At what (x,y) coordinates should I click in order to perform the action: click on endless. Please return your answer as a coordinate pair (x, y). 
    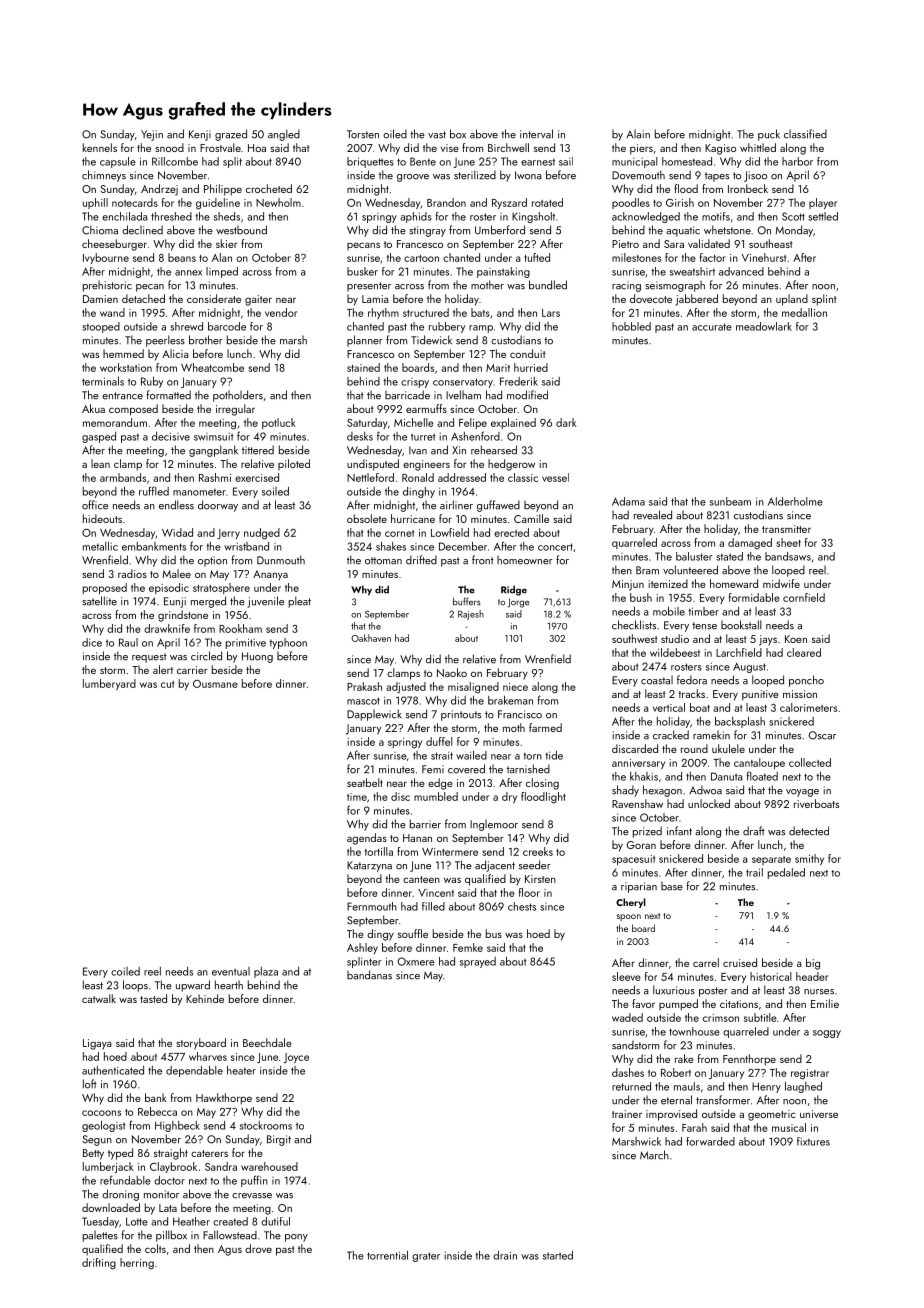
    Looking at the image, I should click on (176, 505).
